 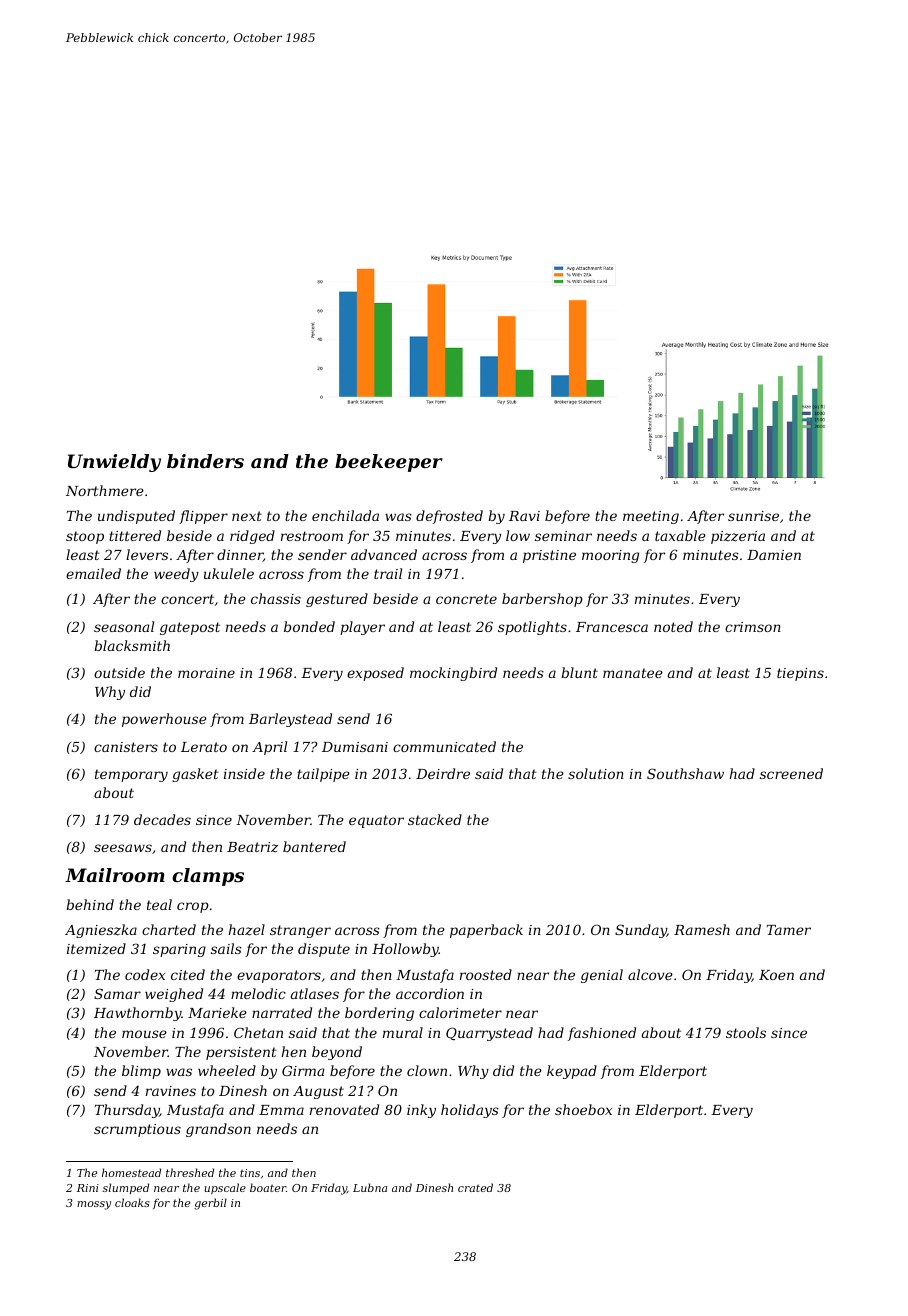 What do you see at coordinates (370, 1187) in the image?
I see `Lubna` at bounding box center [370, 1187].
